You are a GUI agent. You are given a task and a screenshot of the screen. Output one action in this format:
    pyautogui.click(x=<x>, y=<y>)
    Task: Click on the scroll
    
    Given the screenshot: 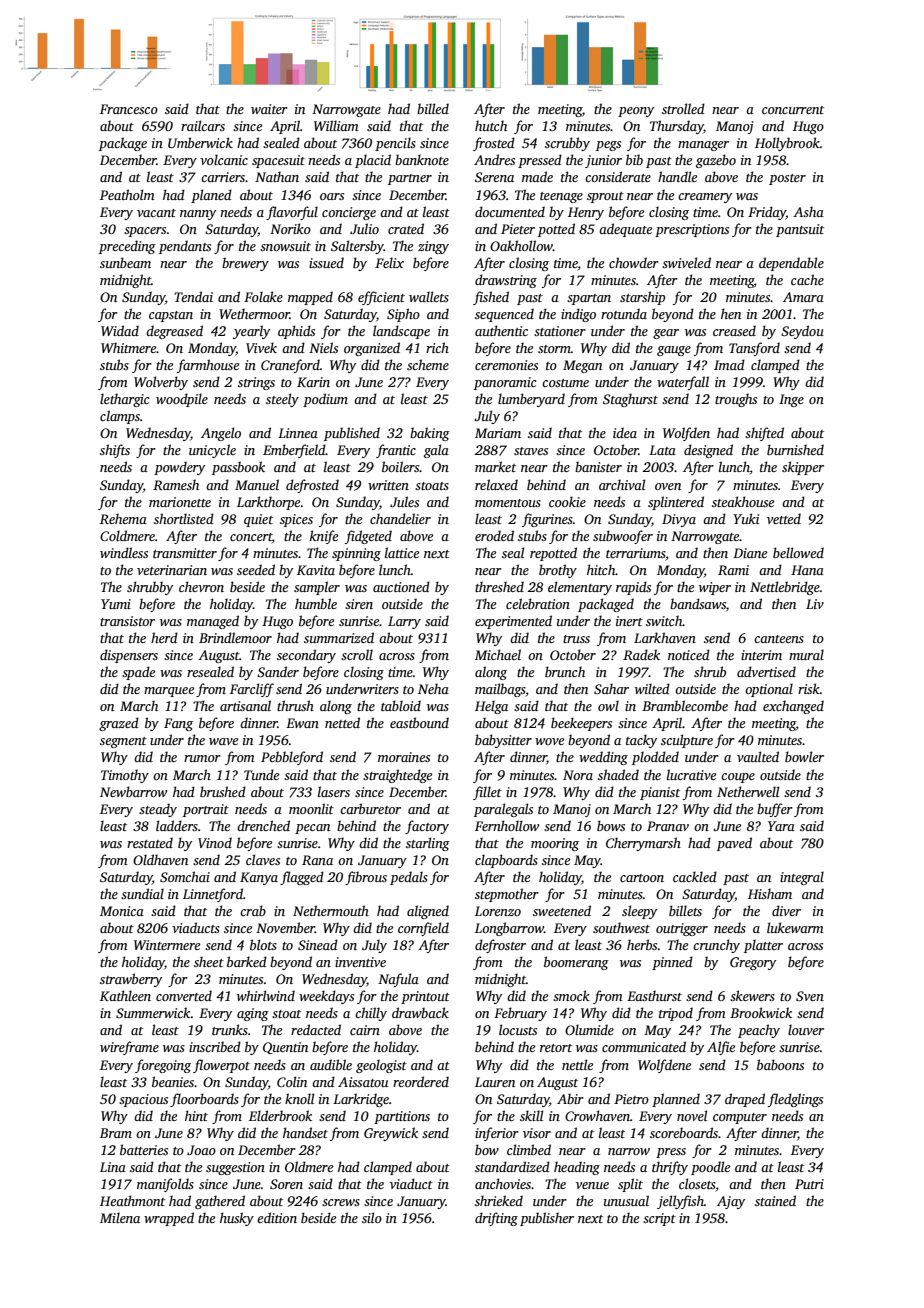 What is the action you would take?
    pyautogui.click(x=357, y=654)
